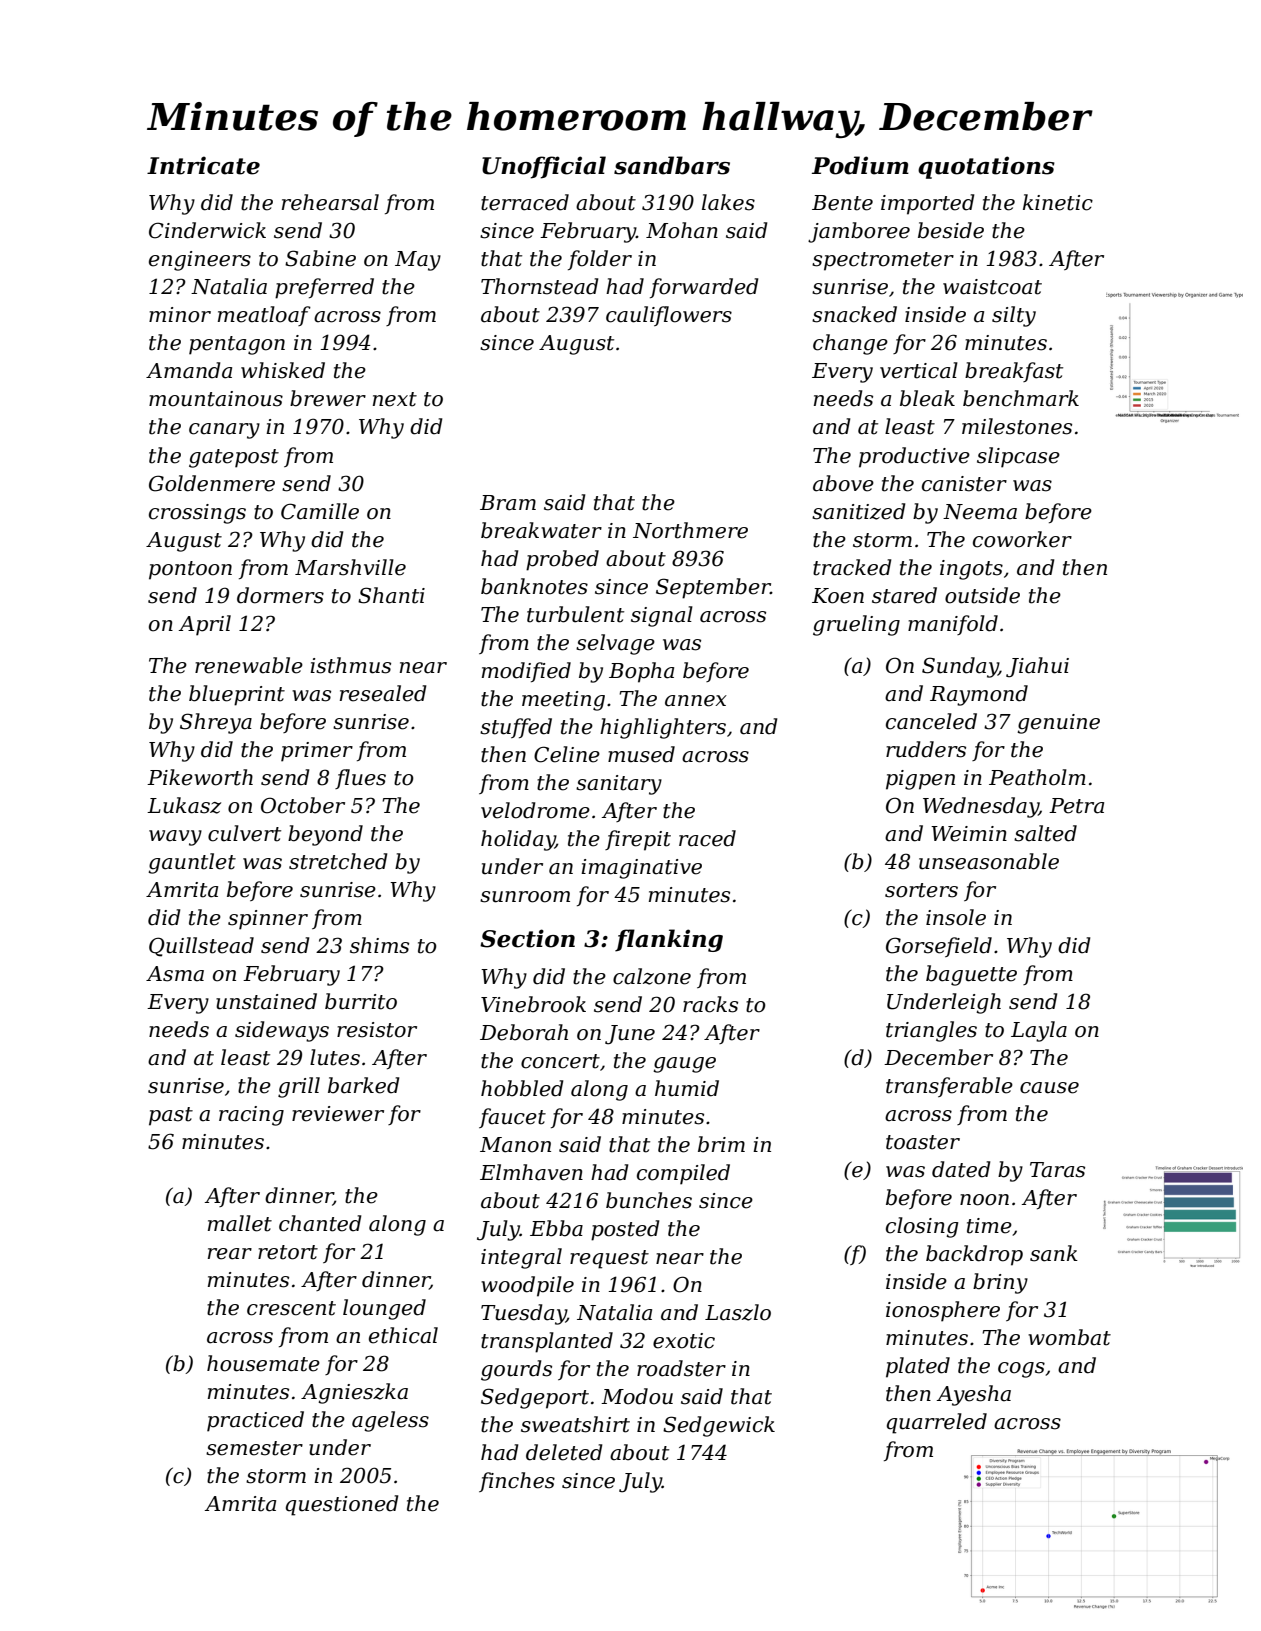  Describe the element at coordinates (516, 1370) in the screenshot. I see `gourds` at that location.
